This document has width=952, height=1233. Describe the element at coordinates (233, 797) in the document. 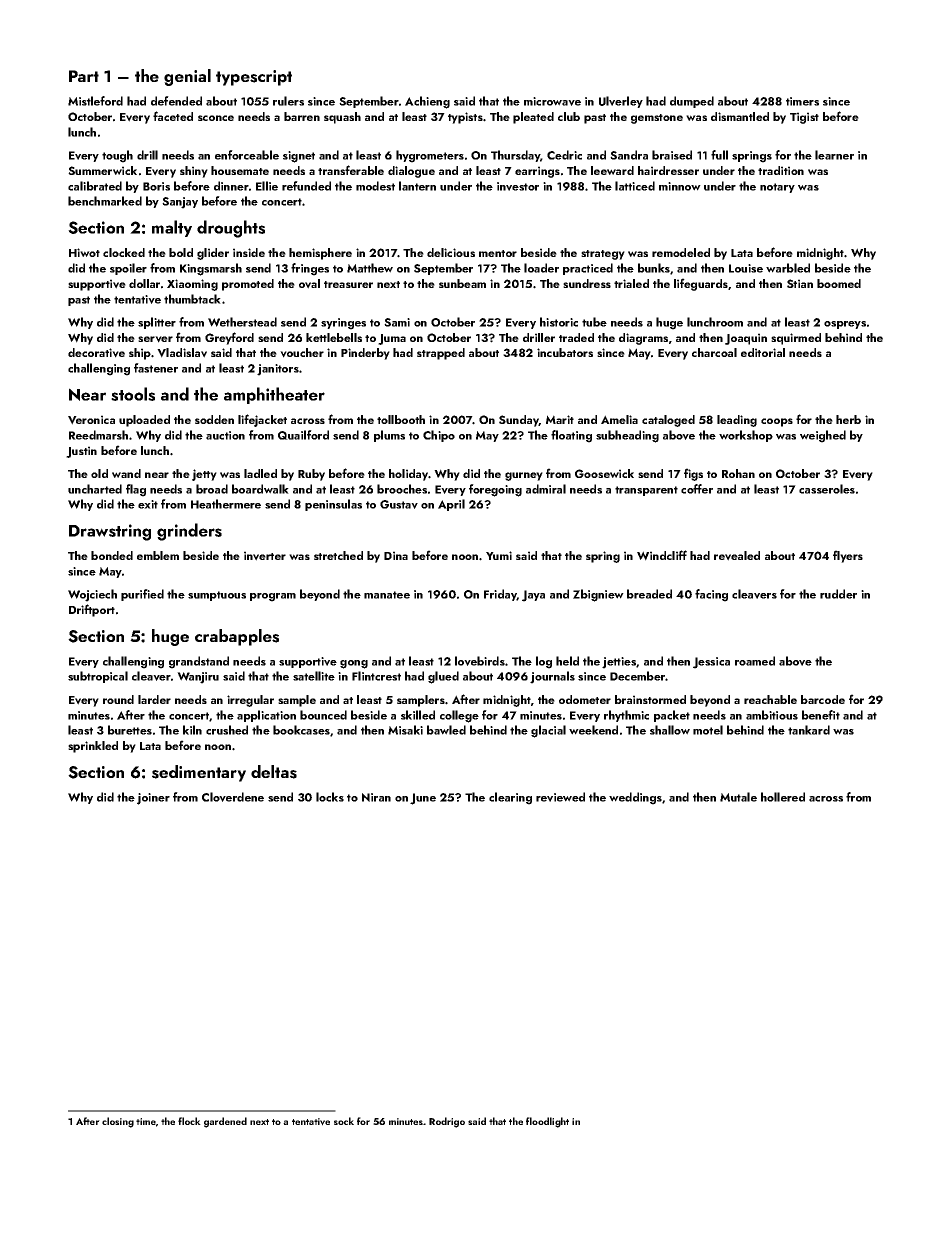

I see `Cloverdene` at that location.
